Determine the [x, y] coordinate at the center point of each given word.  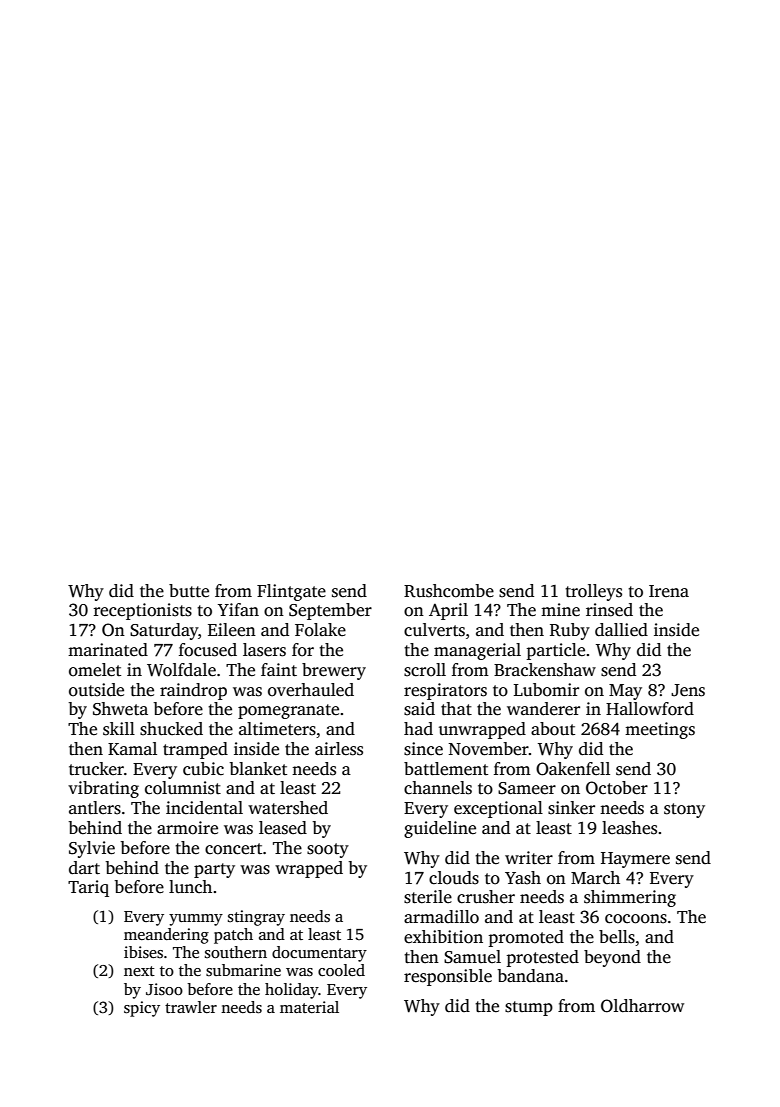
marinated [108, 650]
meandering [166, 936]
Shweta [120, 709]
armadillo [441, 917]
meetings [660, 730]
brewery [334, 671]
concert [233, 849]
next [139, 971]
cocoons [636, 919]
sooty [328, 850]
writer [529, 858]
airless [339, 749]
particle [556, 651]
